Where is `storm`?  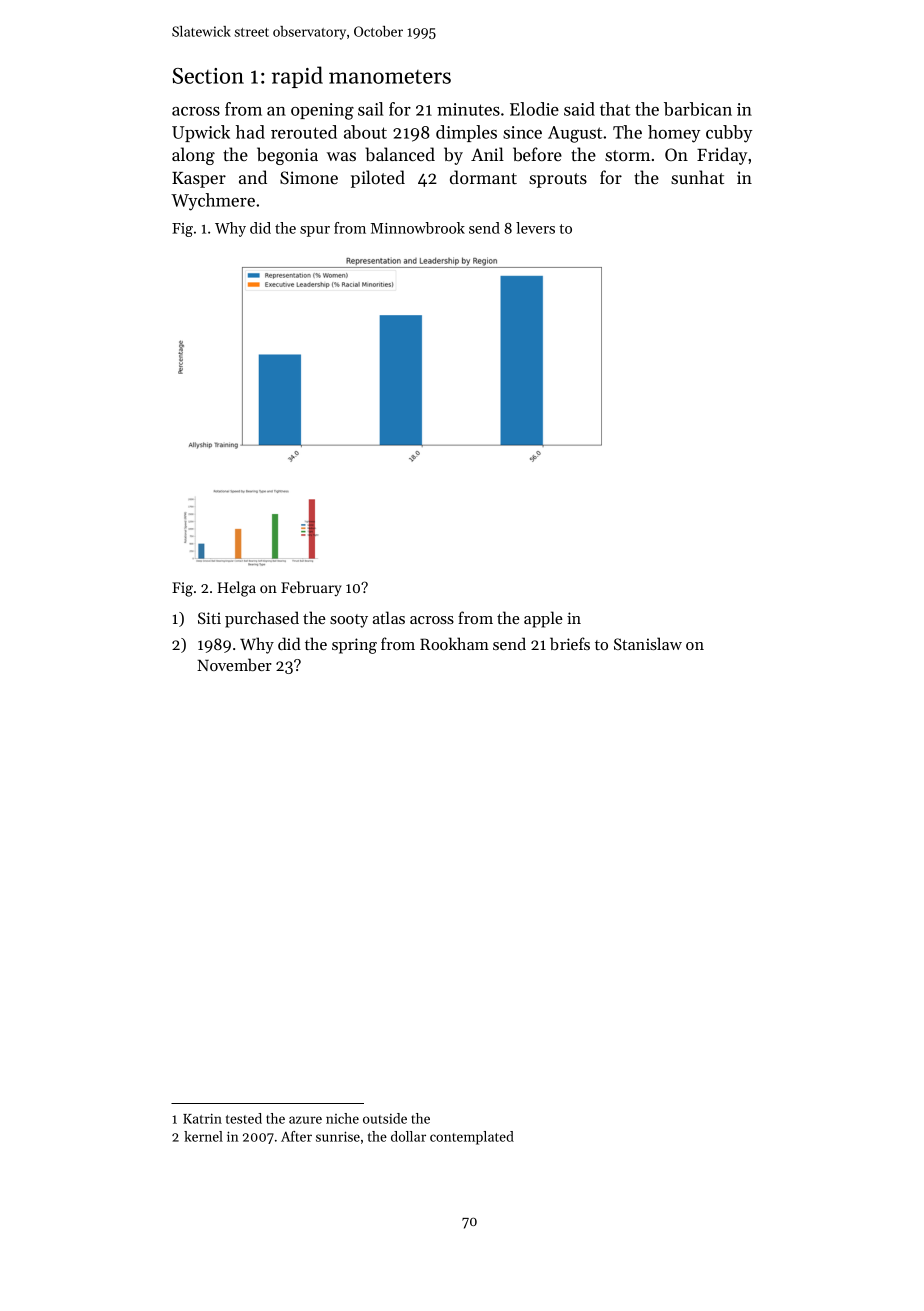
storm is located at coordinates (627, 155).
